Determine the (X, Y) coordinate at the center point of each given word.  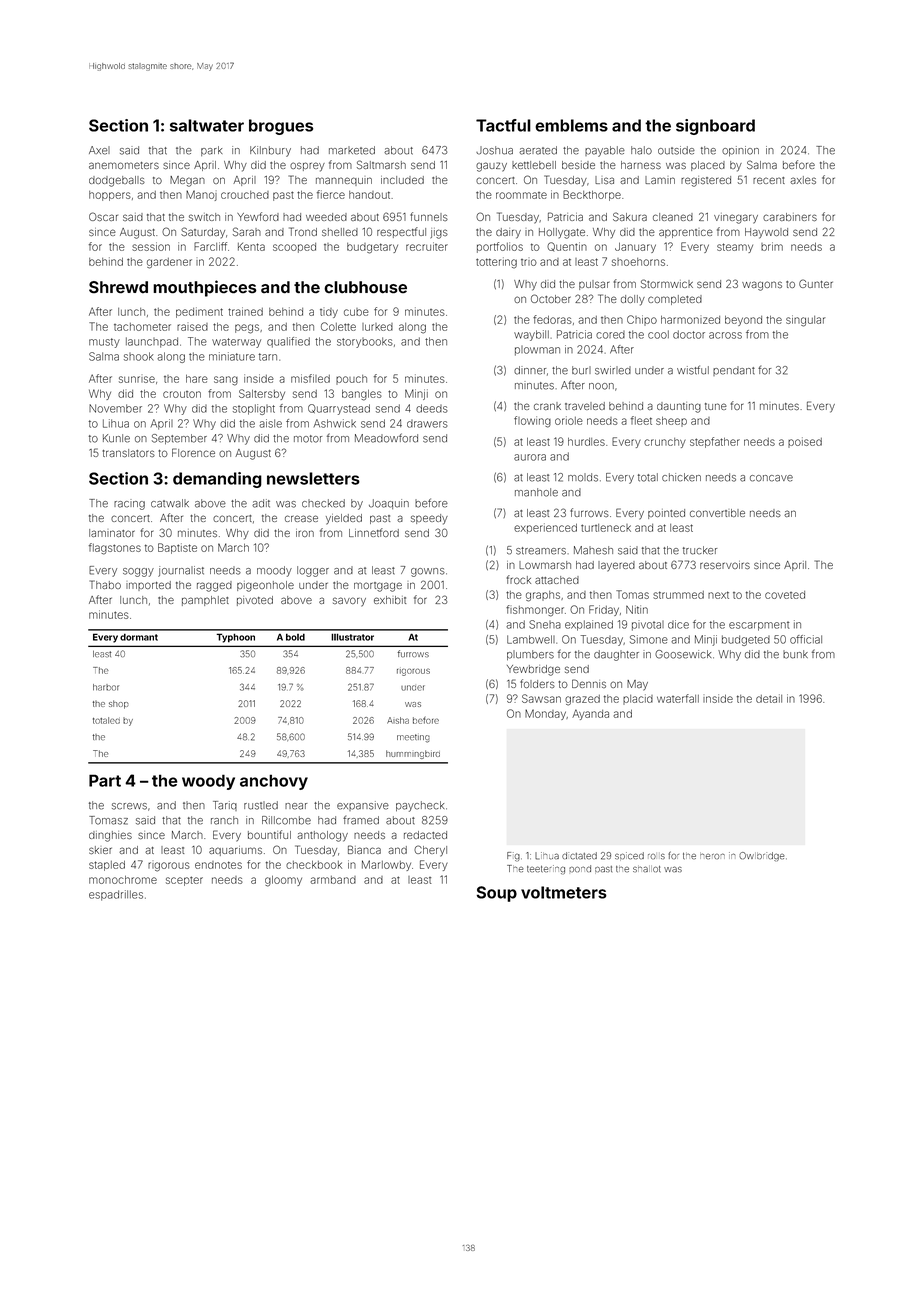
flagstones (115, 549)
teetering (546, 869)
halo (641, 150)
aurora (530, 457)
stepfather (715, 442)
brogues (281, 127)
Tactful (503, 125)
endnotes (218, 865)
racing (129, 504)
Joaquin (389, 504)
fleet (641, 420)
